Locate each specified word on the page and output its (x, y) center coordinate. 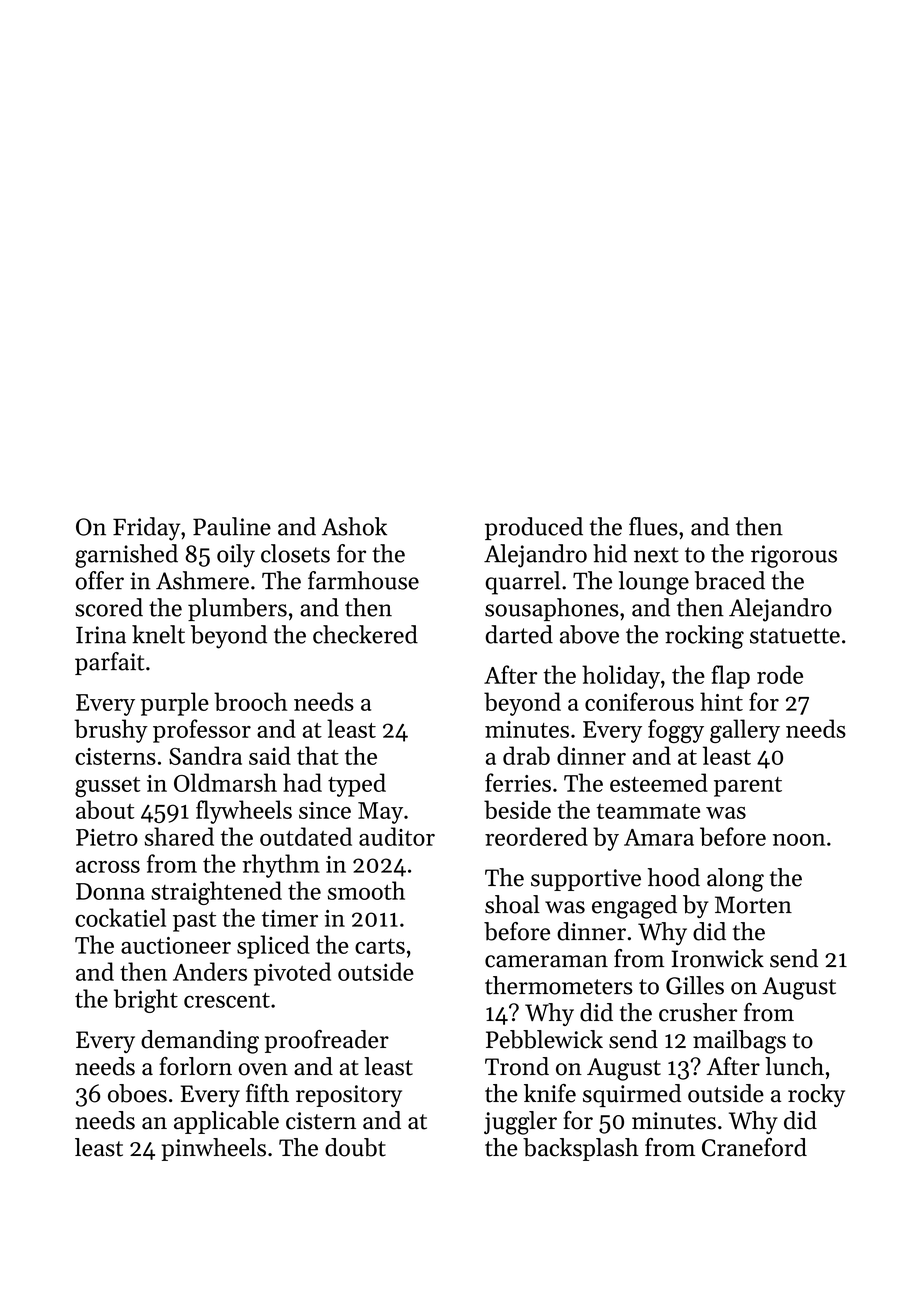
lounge (654, 583)
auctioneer (176, 945)
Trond (517, 1066)
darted (519, 634)
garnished (126, 556)
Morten (753, 905)
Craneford (754, 1147)
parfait (109, 663)
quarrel (522, 583)
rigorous (794, 556)
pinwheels (213, 1149)
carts (380, 946)
